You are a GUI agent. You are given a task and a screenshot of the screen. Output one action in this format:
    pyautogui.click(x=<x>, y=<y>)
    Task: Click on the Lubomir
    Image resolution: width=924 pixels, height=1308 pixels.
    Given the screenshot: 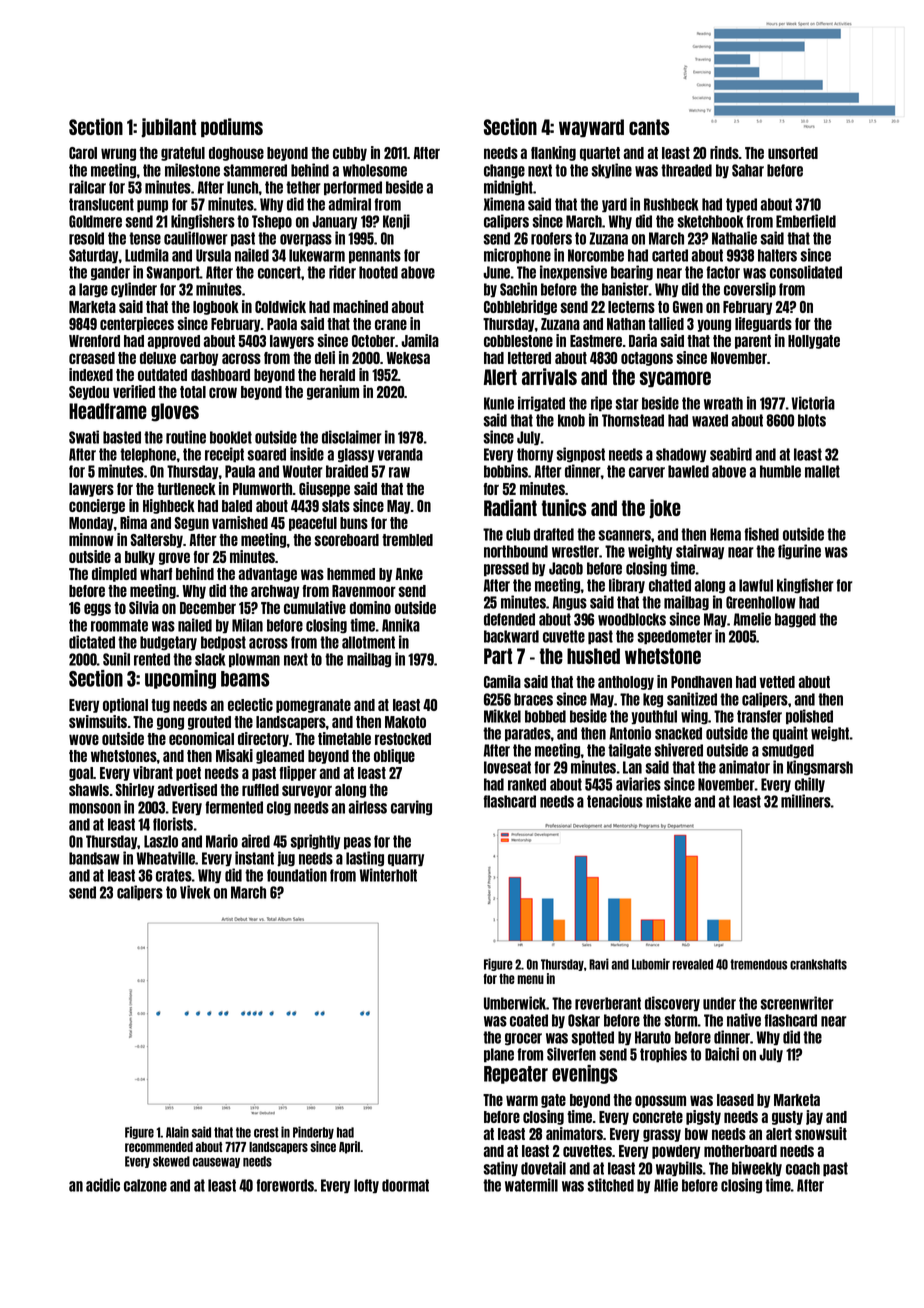 What is the action you would take?
    pyautogui.click(x=651, y=964)
